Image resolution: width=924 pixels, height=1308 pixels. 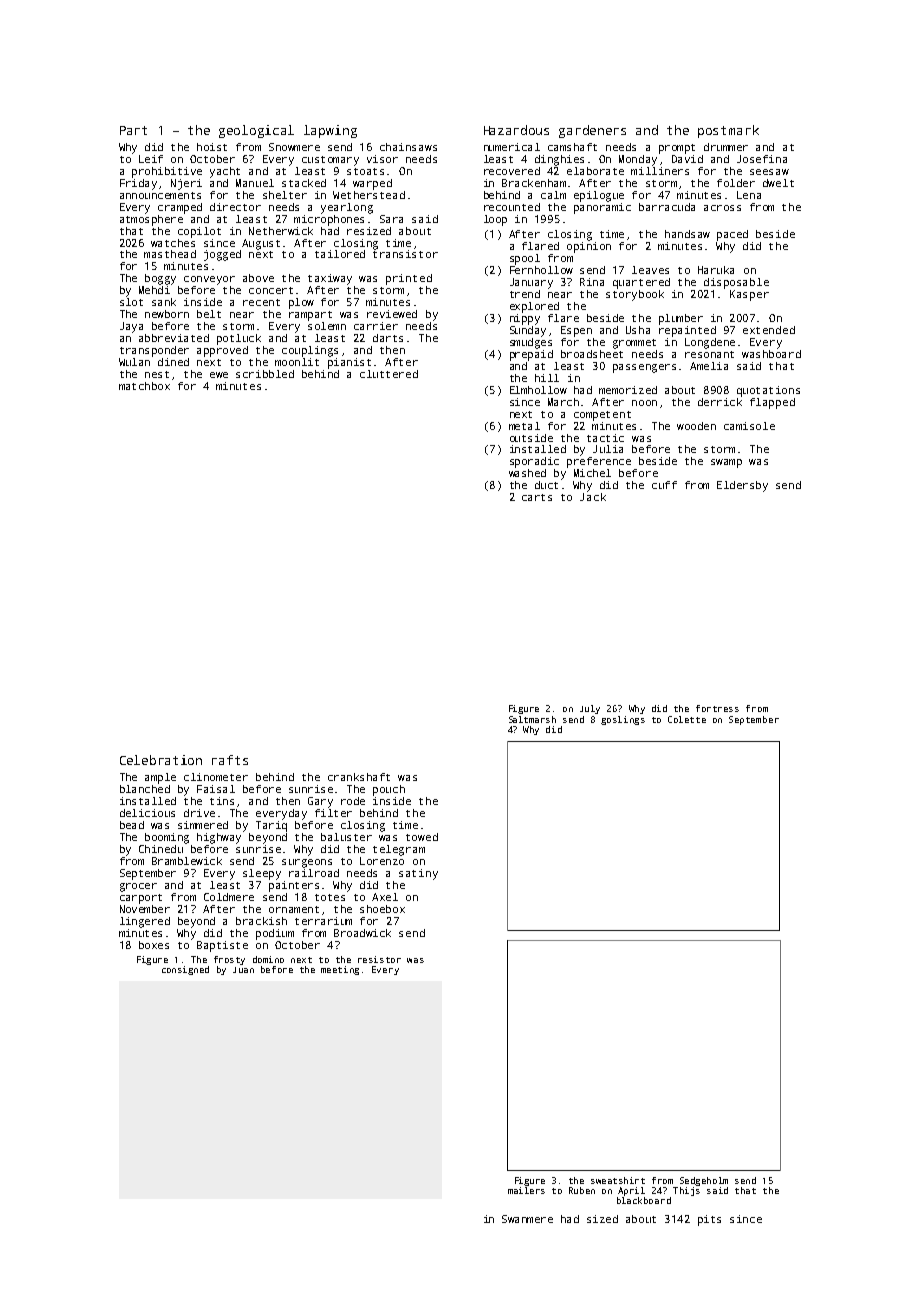 What do you see at coordinates (527, 1219) in the document?
I see `Swanmere` at bounding box center [527, 1219].
